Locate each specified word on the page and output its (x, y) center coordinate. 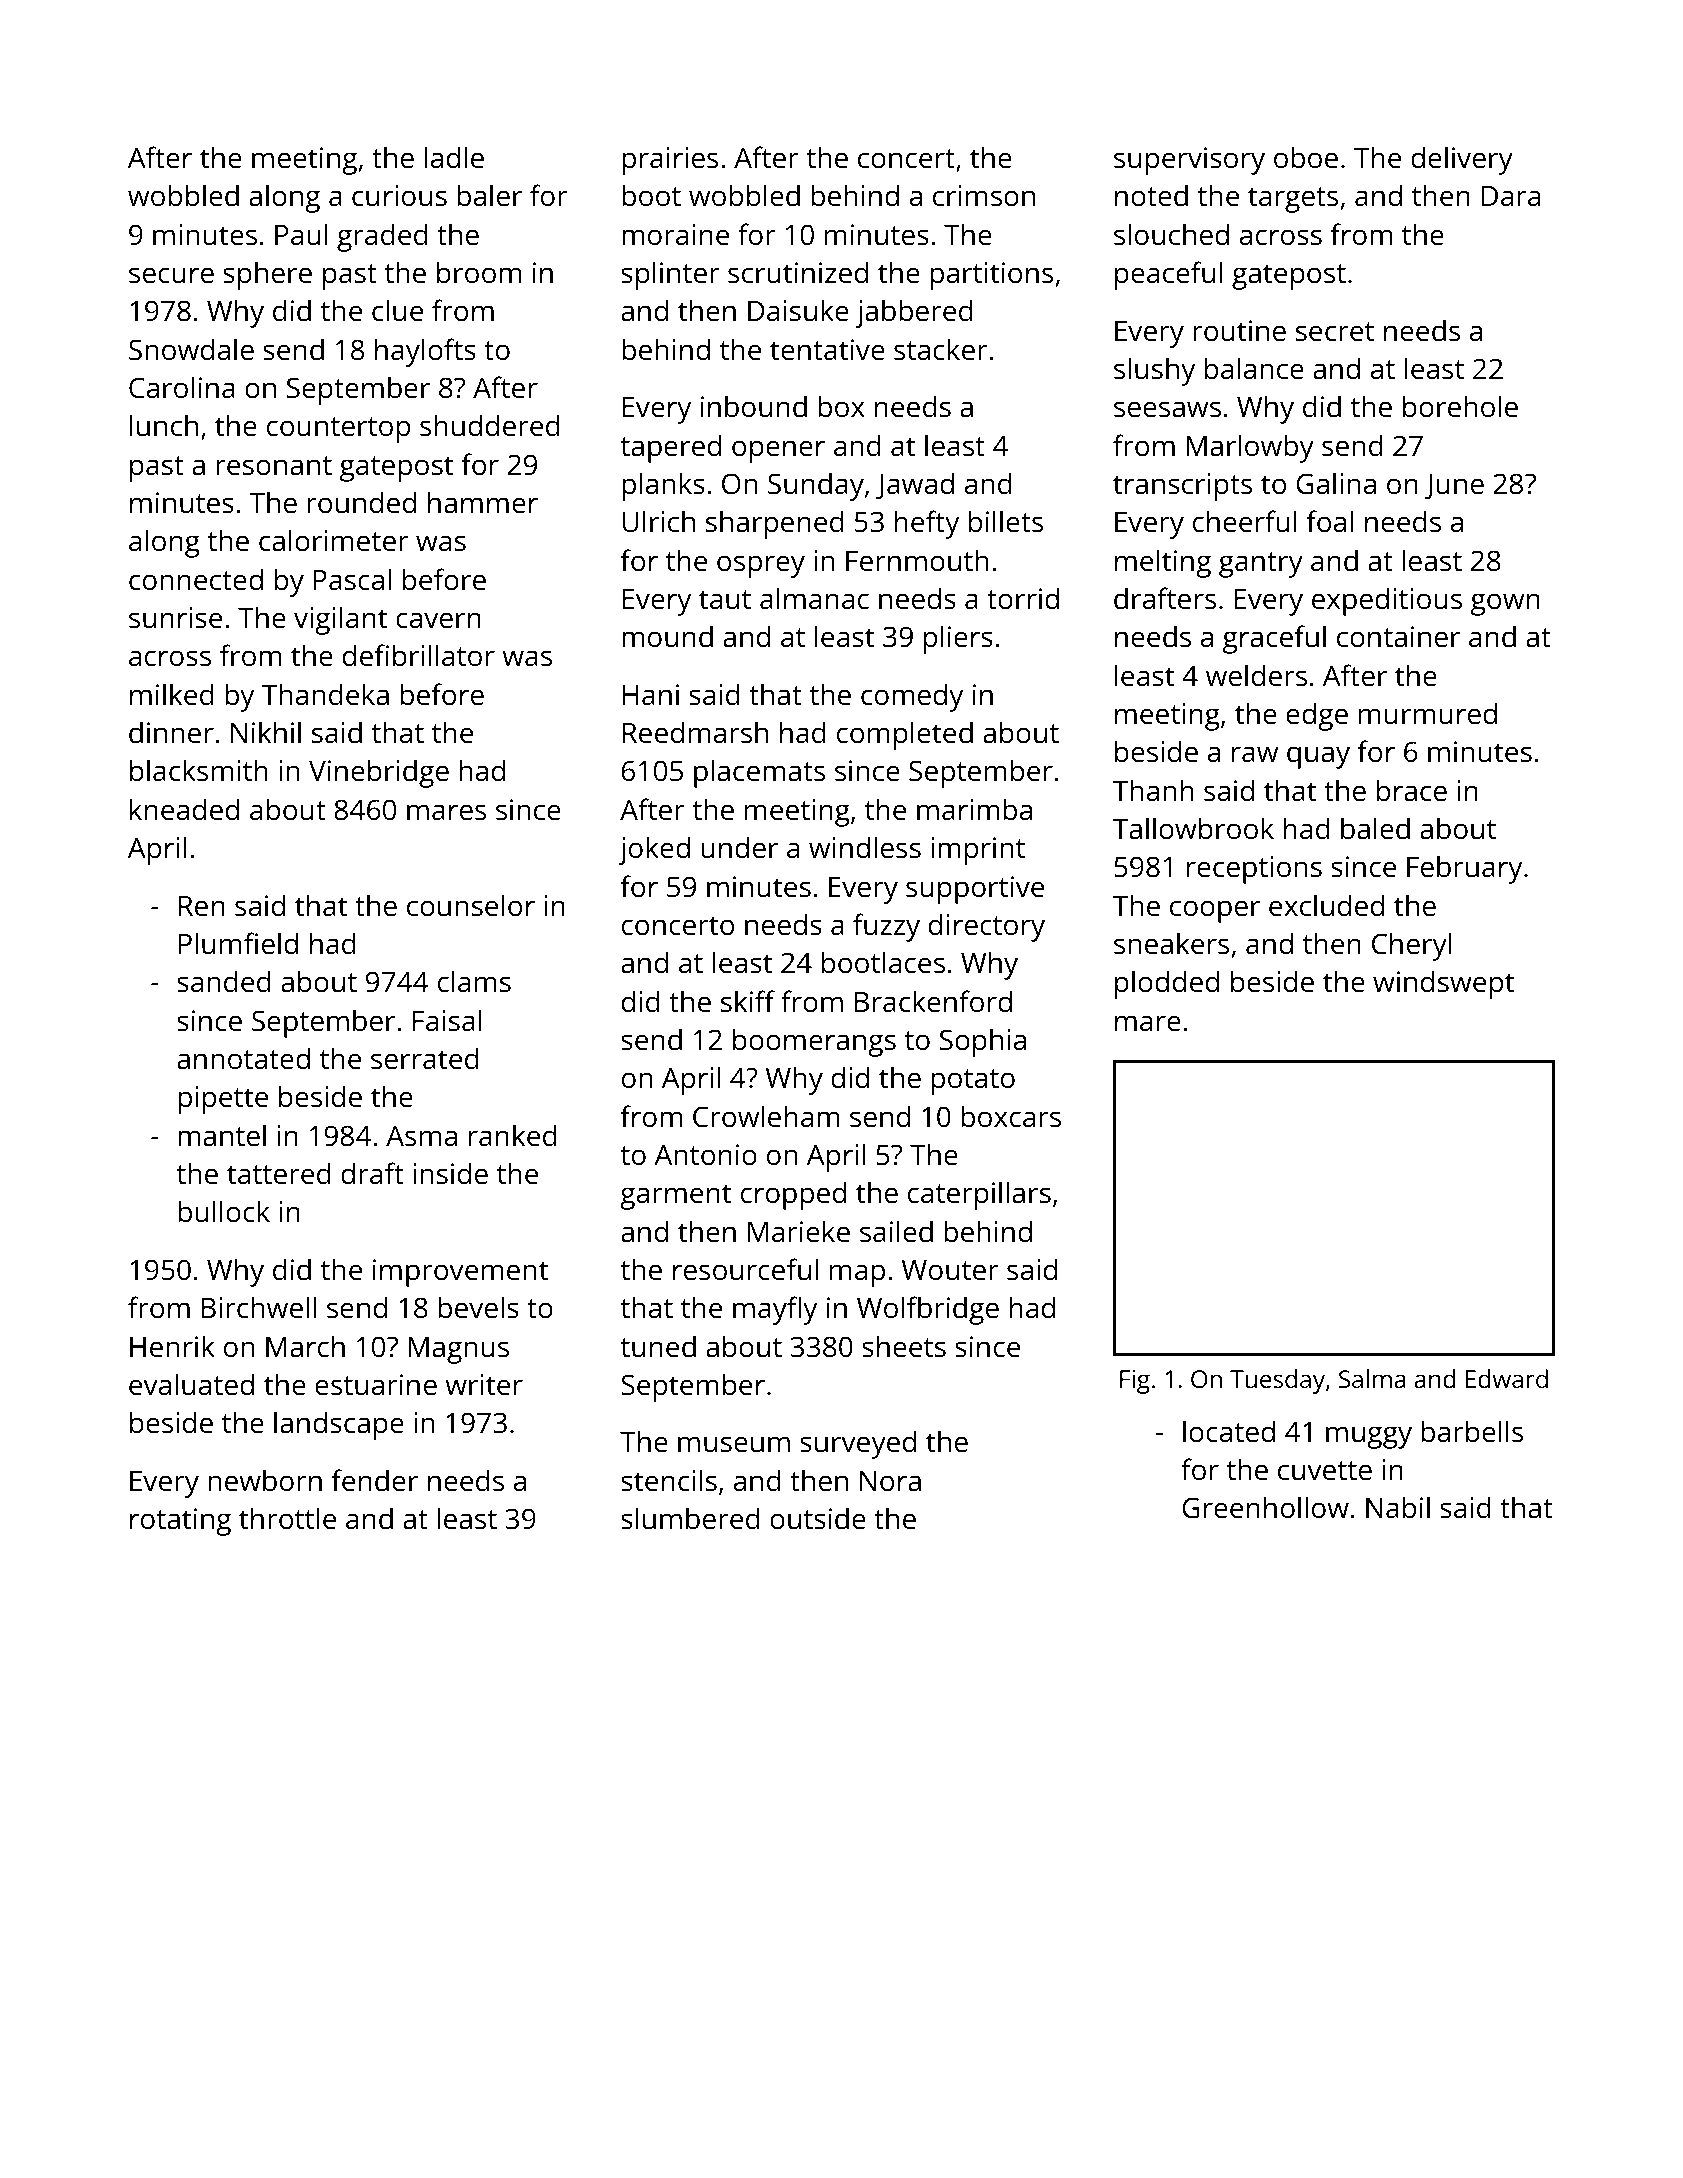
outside (818, 1518)
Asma (421, 1136)
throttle (287, 1518)
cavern (438, 620)
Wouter (950, 1270)
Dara (1511, 196)
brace (1412, 790)
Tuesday (1277, 1381)
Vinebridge (379, 773)
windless (865, 847)
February (1464, 869)
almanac (814, 598)
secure (171, 275)
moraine (675, 235)
